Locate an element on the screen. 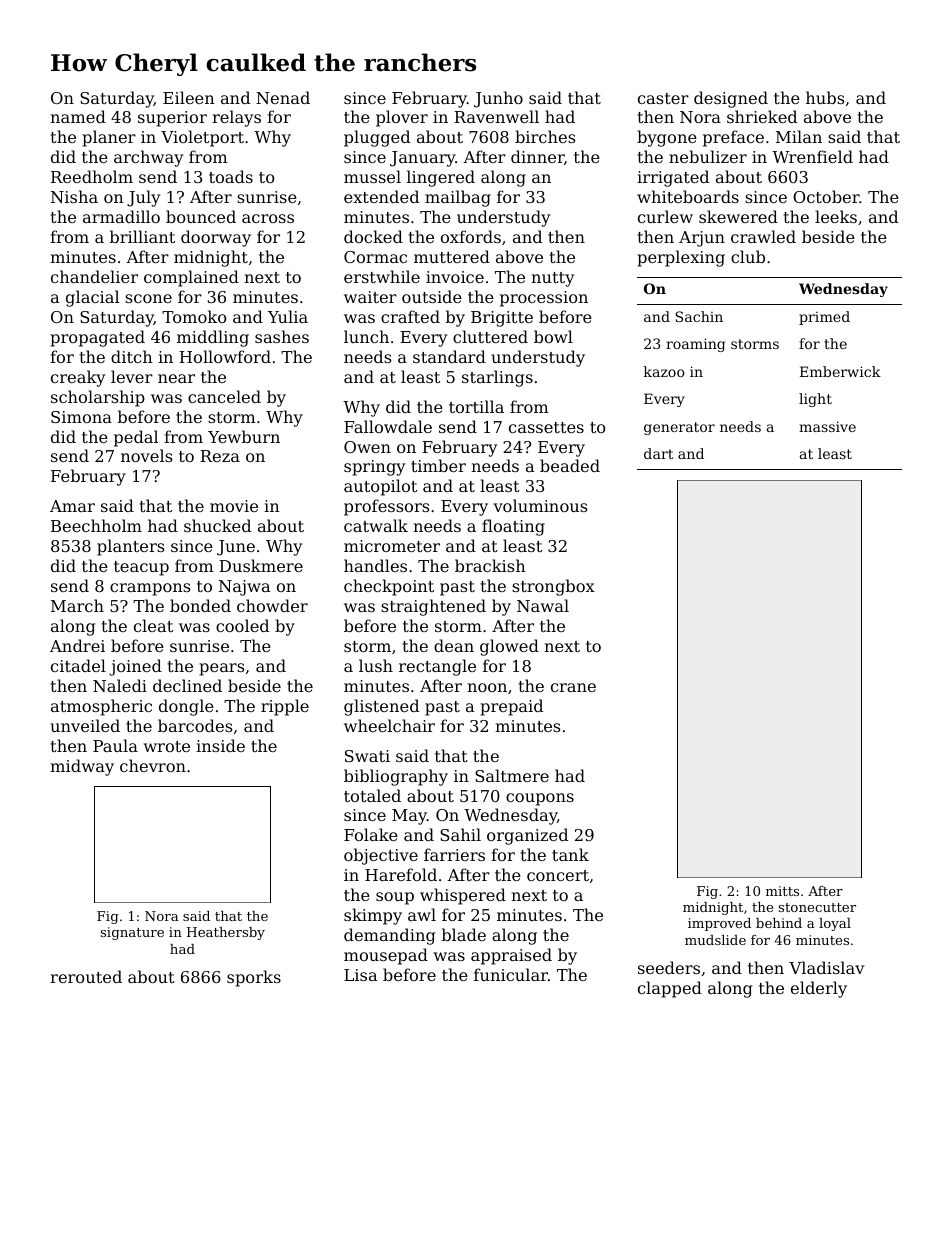 The height and width of the screenshot is (1233, 952). Naledi is located at coordinates (120, 685).
